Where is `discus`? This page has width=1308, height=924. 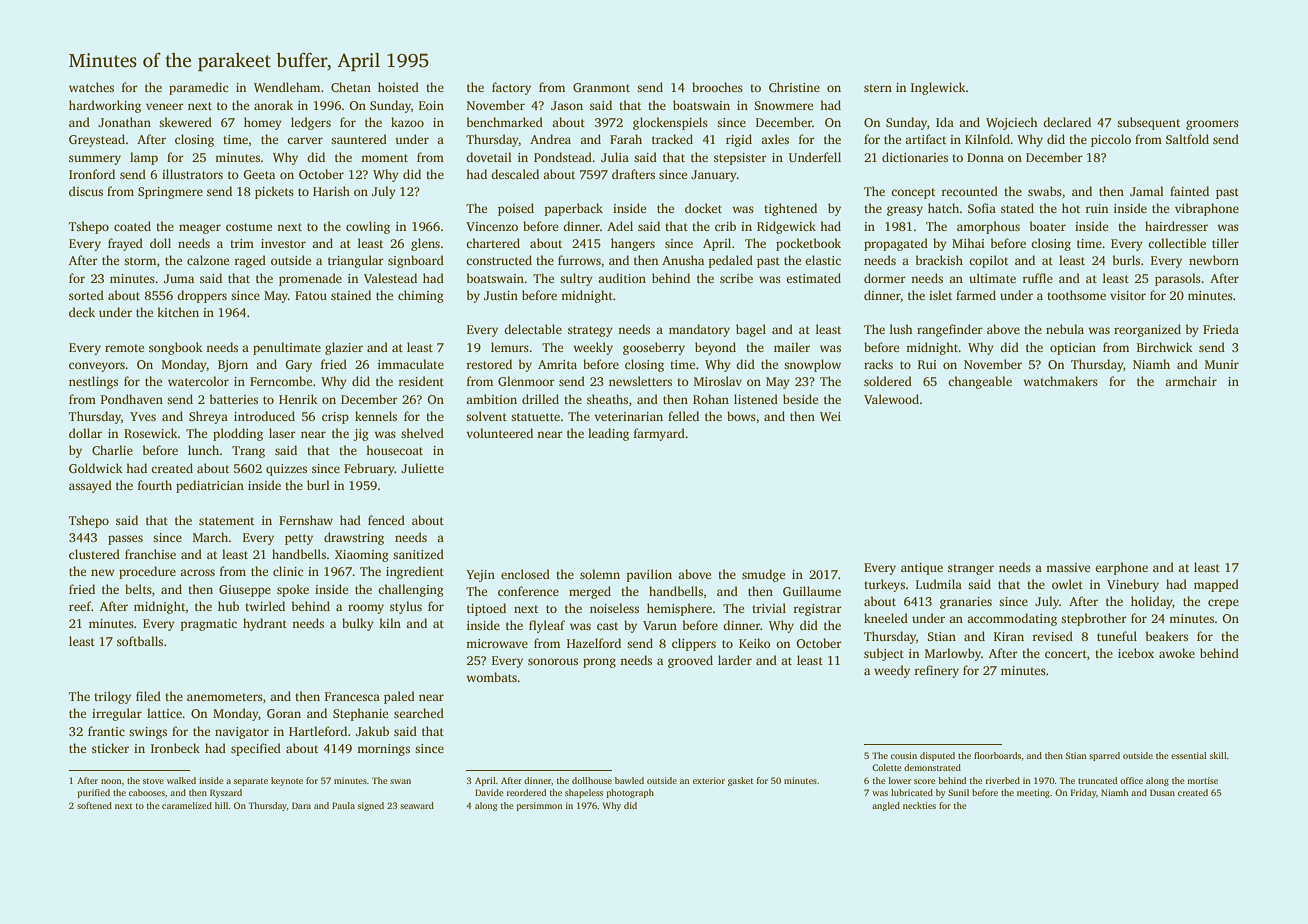
discus is located at coordinates (86, 191).
